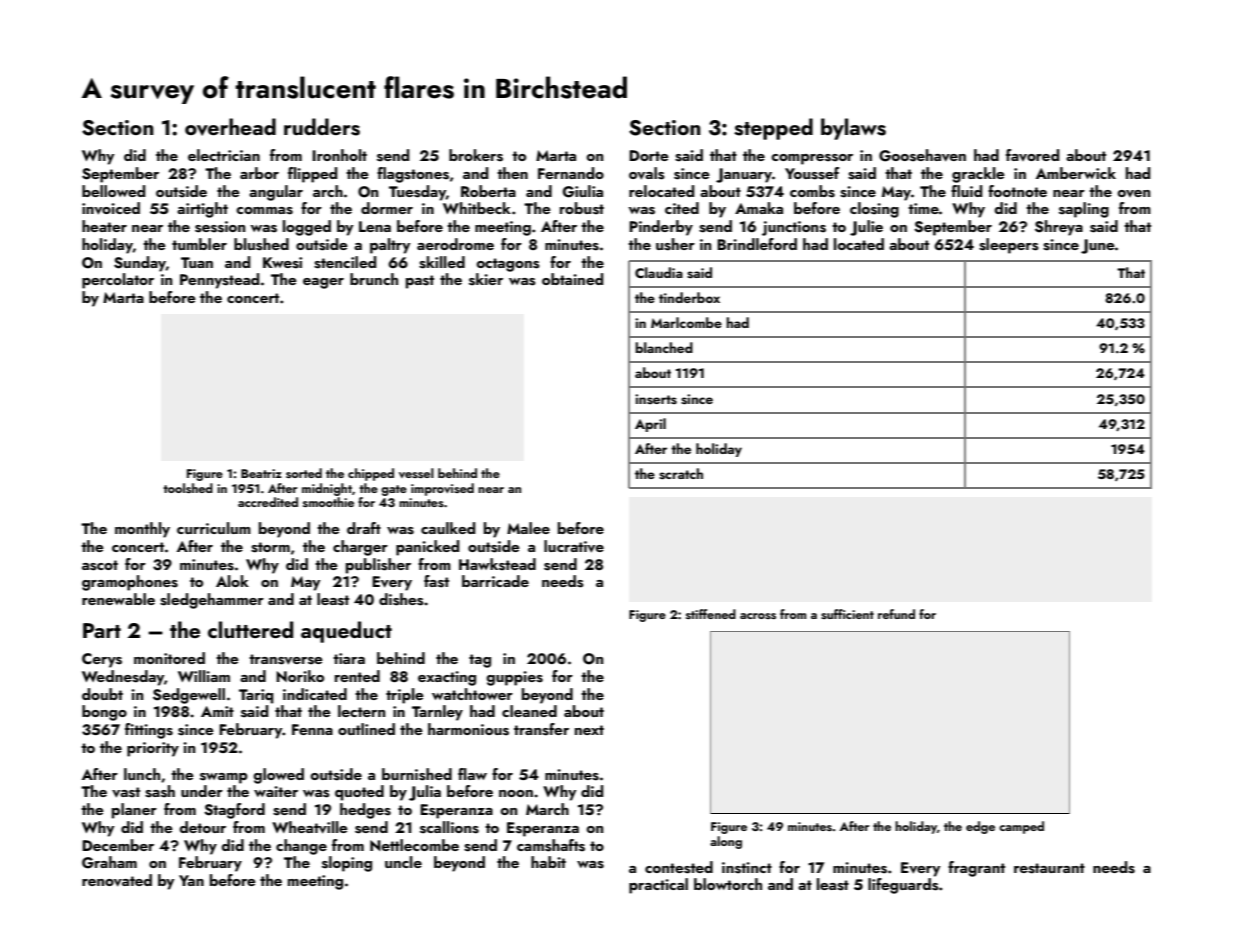 This screenshot has height=952, width=1233. What do you see at coordinates (346, 632) in the screenshot?
I see `aqueduct` at bounding box center [346, 632].
